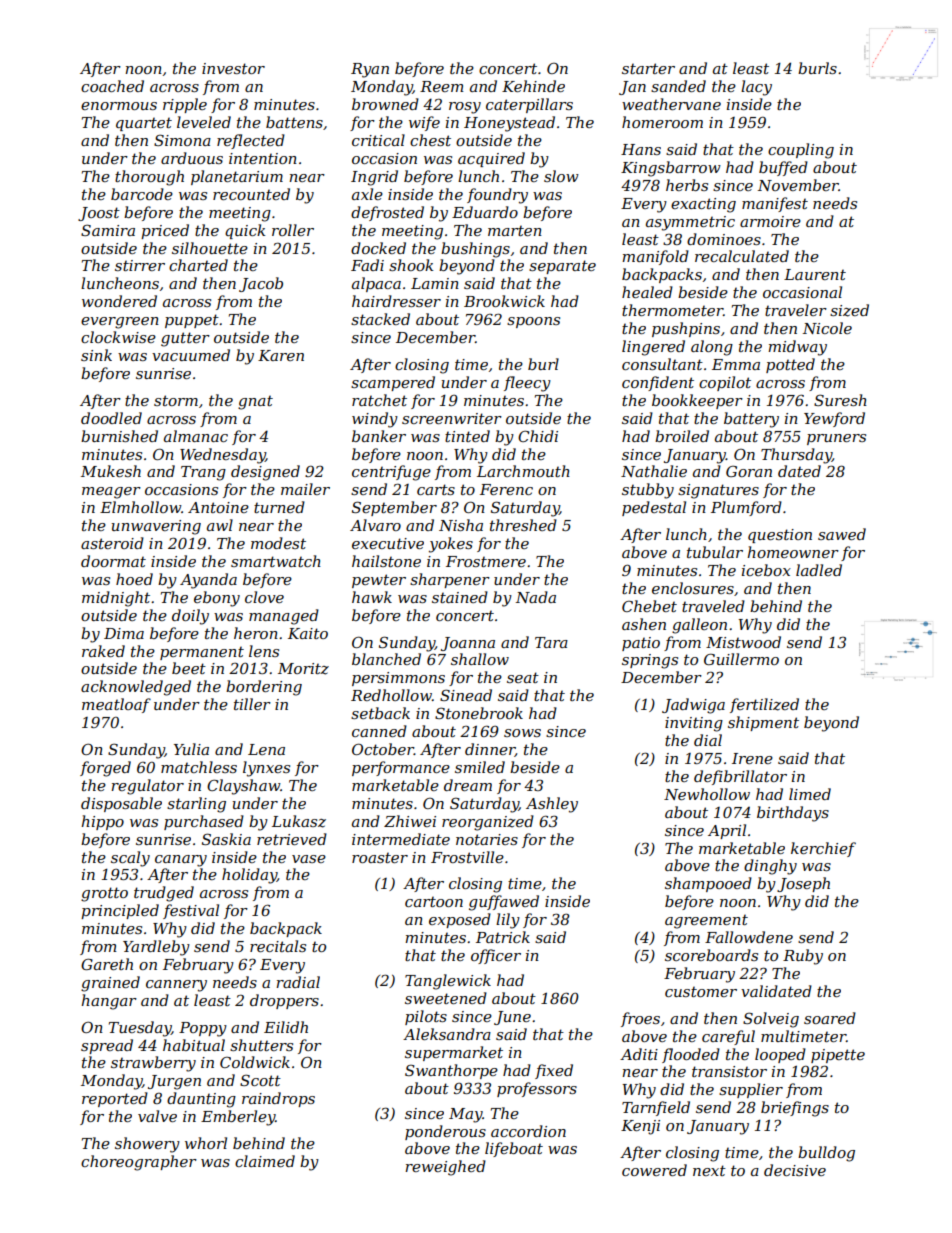  What do you see at coordinates (278, 946) in the page?
I see `recitals` at bounding box center [278, 946].
